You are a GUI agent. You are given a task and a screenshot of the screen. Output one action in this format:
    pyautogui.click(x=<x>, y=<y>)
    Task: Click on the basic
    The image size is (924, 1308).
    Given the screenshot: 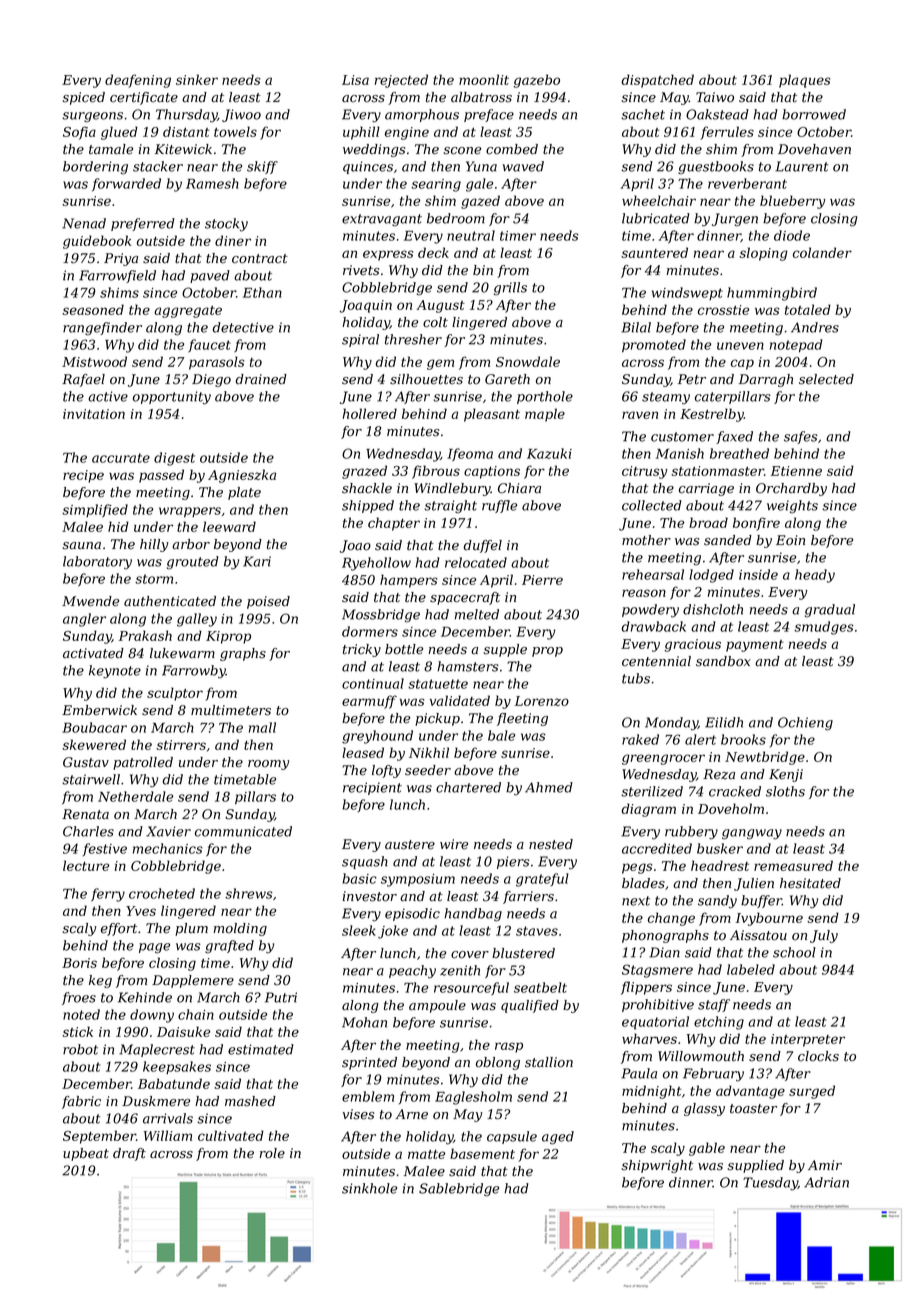 What is the action you would take?
    pyautogui.click(x=359, y=878)
